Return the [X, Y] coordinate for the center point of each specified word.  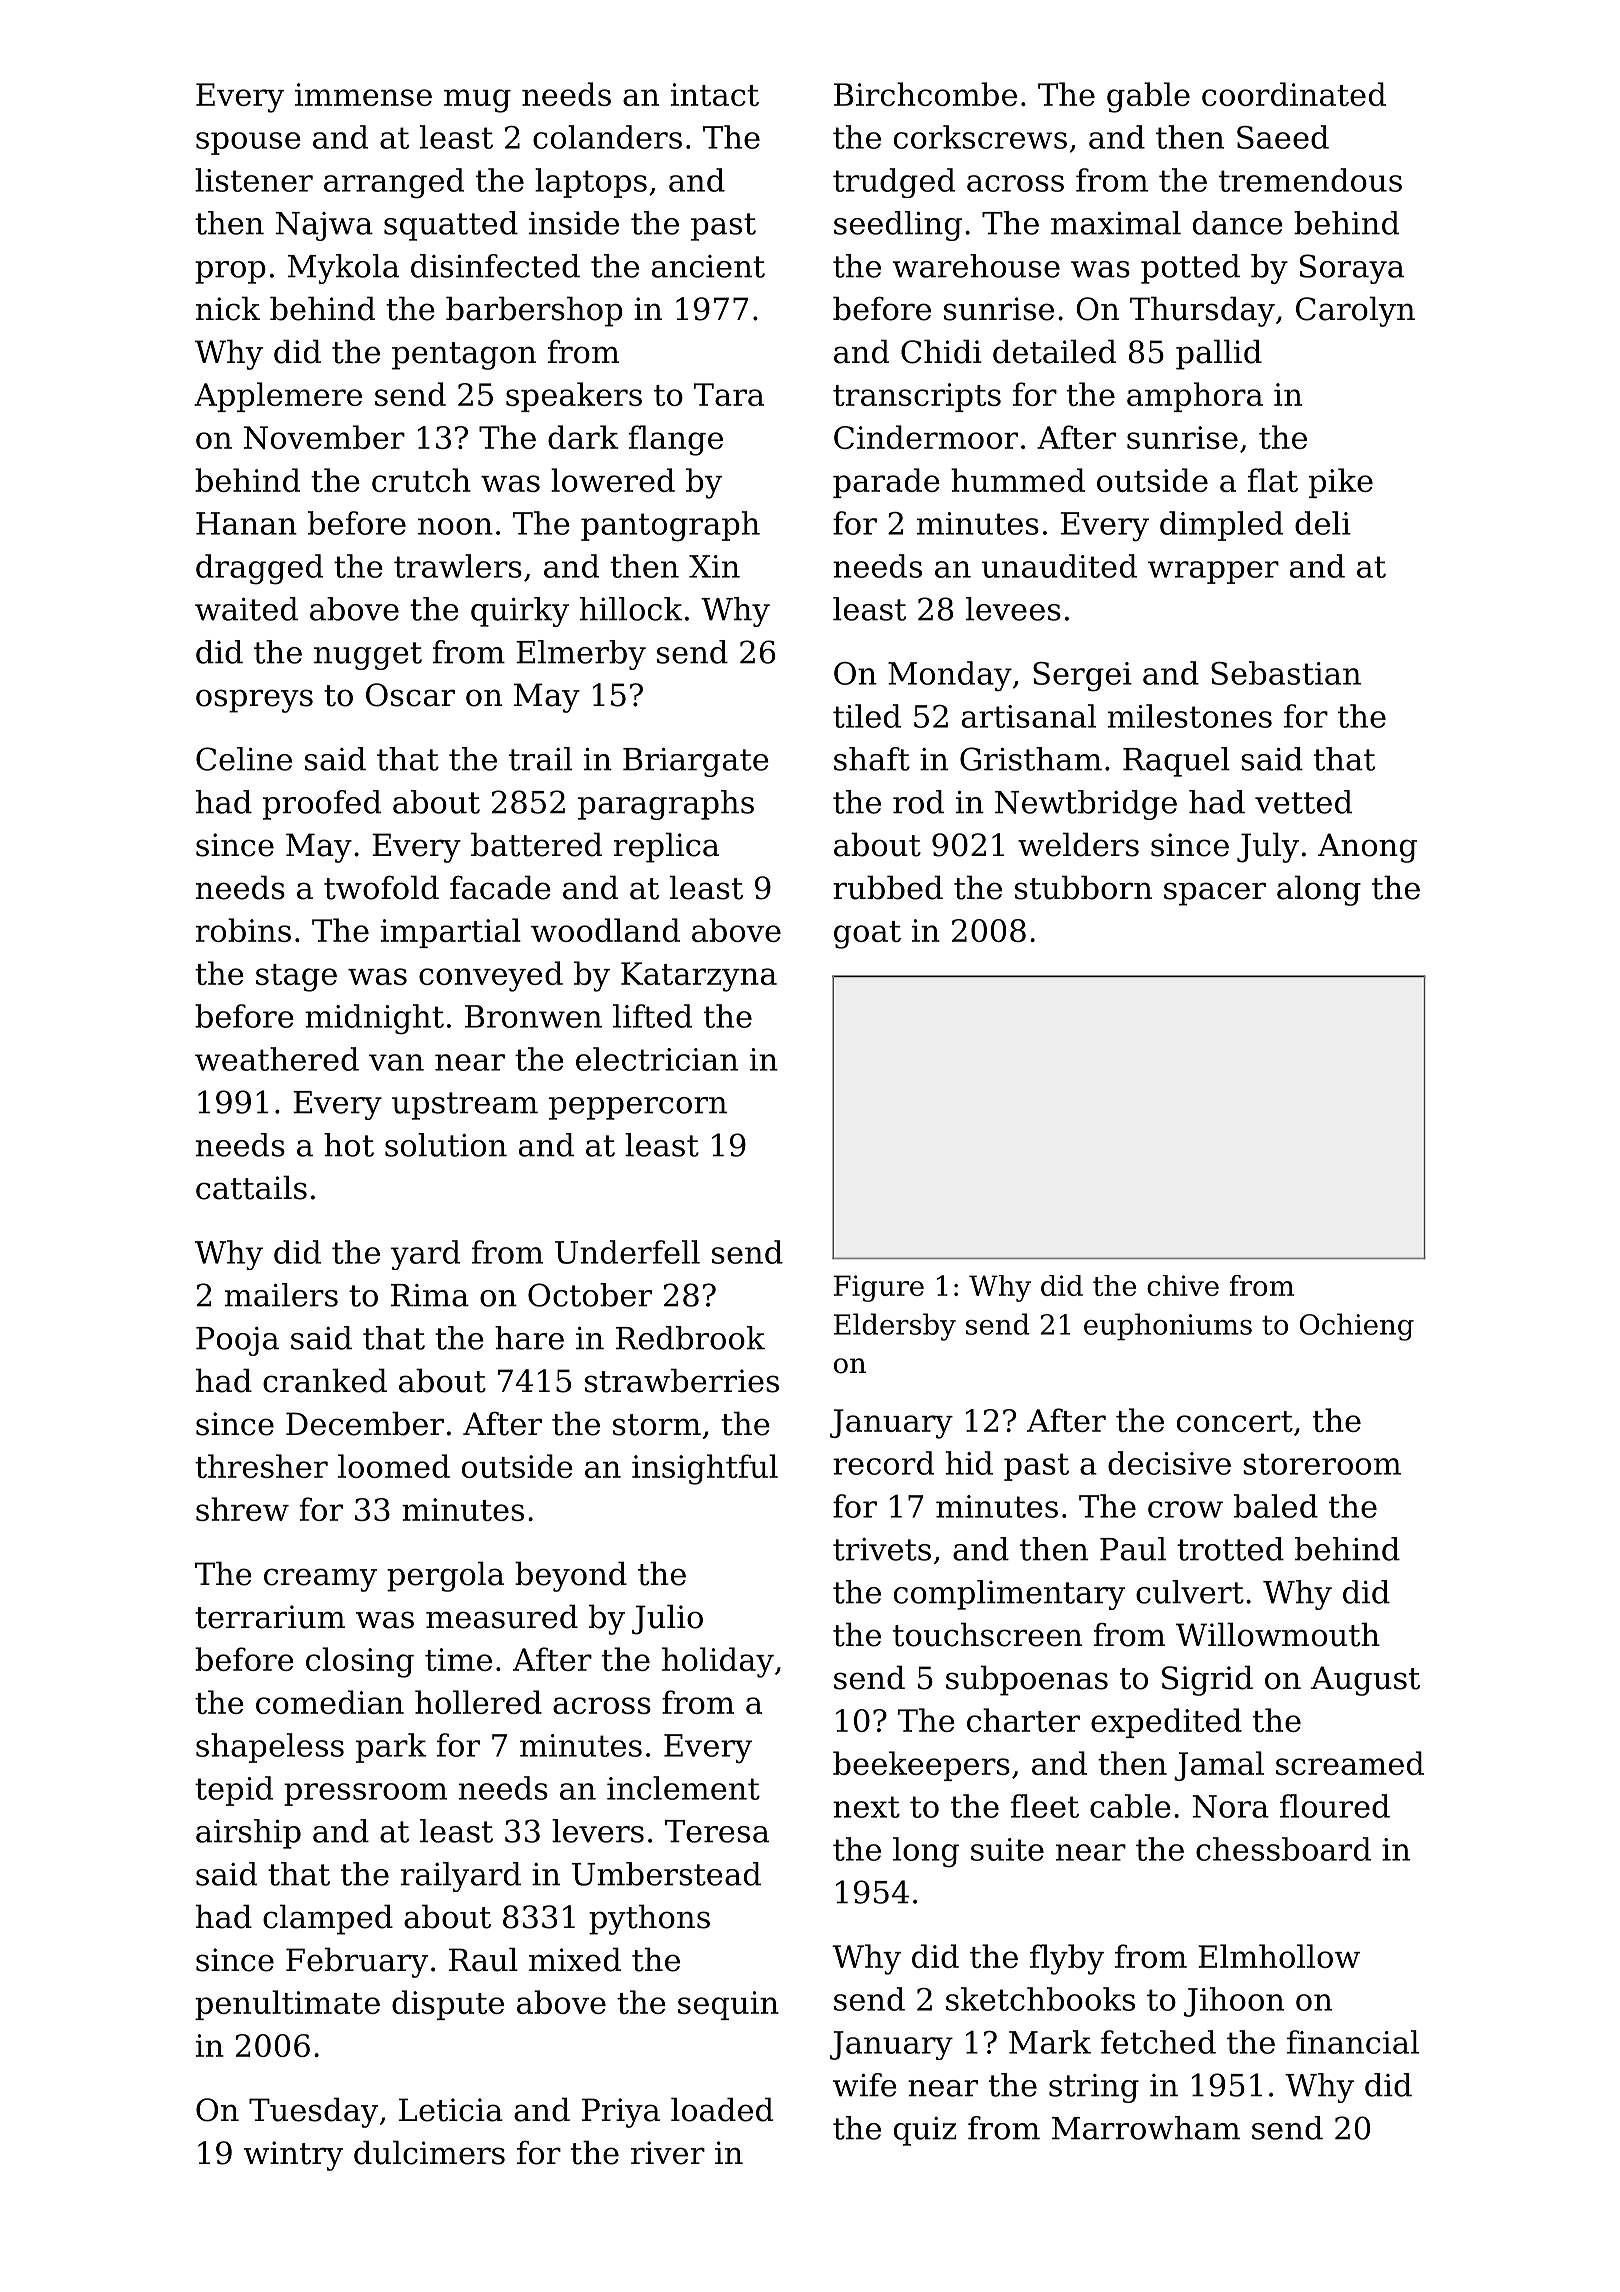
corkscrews [980, 137]
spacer [1215, 894]
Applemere [278, 397]
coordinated [1294, 94]
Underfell [627, 1252]
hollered [478, 1702]
